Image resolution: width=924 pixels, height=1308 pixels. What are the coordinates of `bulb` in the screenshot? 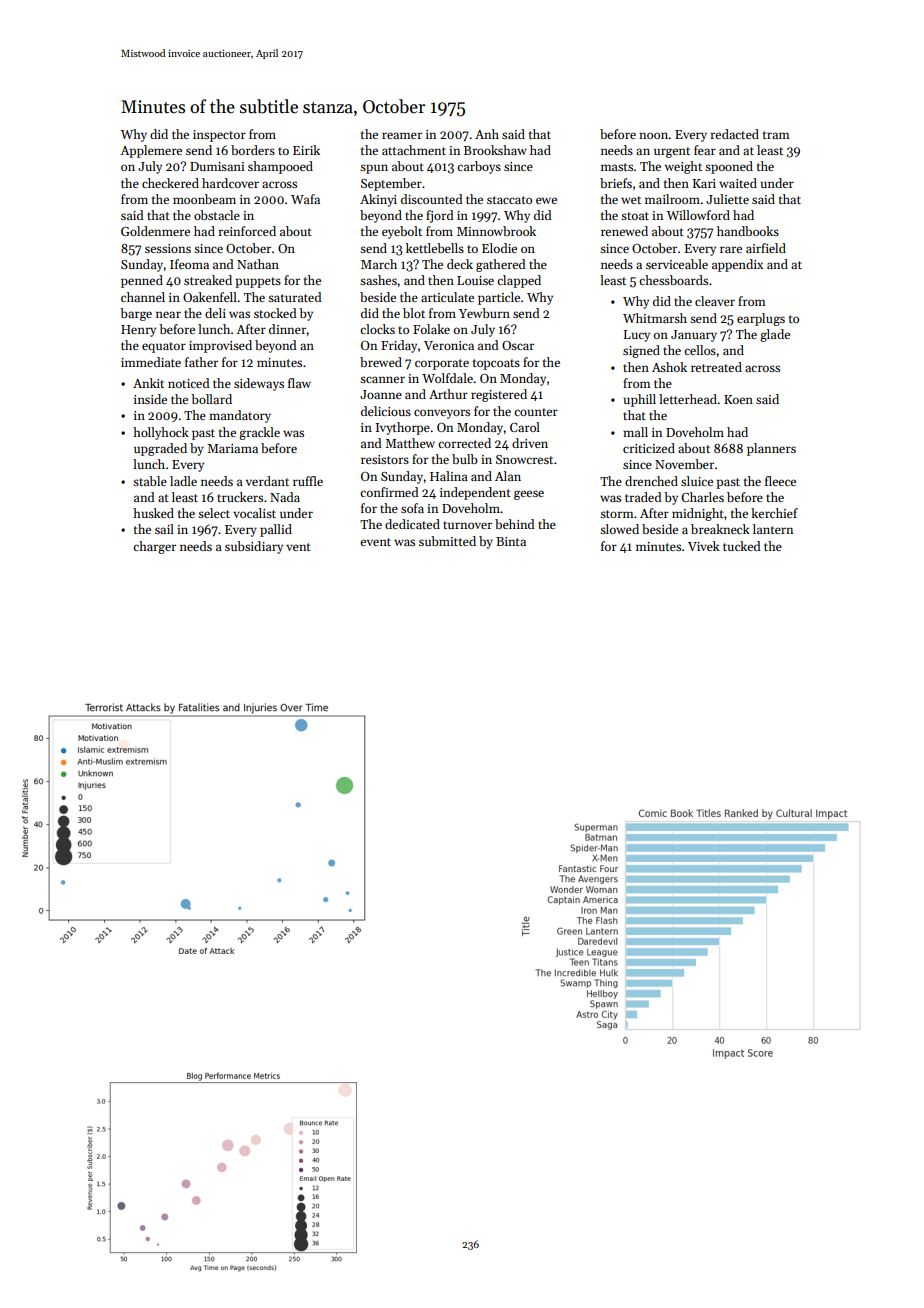 It's located at (465, 459).
